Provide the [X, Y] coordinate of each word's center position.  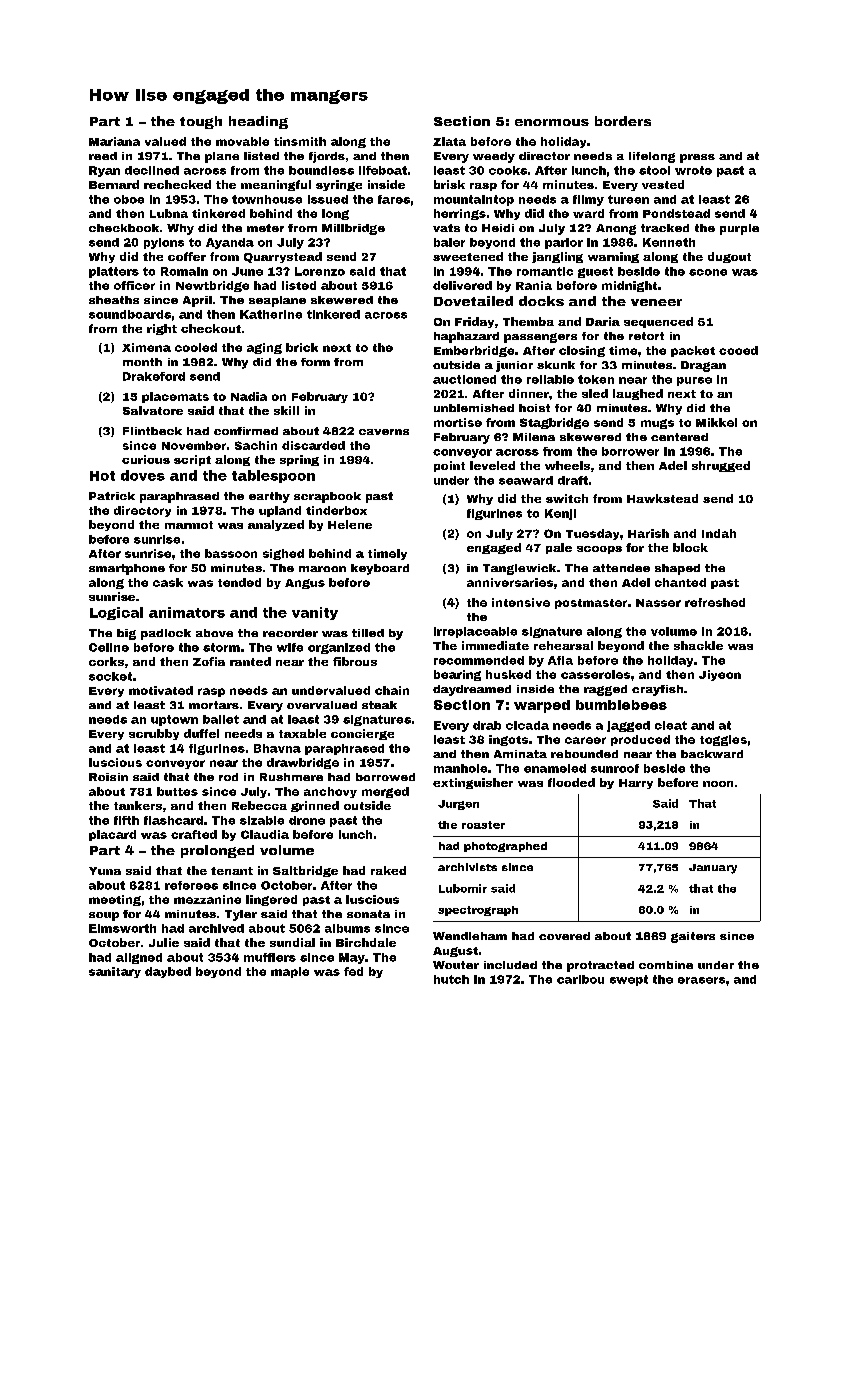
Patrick [112, 496]
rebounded [584, 754]
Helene [350, 524]
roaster [483, 825]
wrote [693, 170]
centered [679, 437]
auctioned [464, 379]
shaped [677, 569]
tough [201, 122]
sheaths [114, 300]
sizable [262, 820]
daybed [168, 972]
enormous [552, 122]
